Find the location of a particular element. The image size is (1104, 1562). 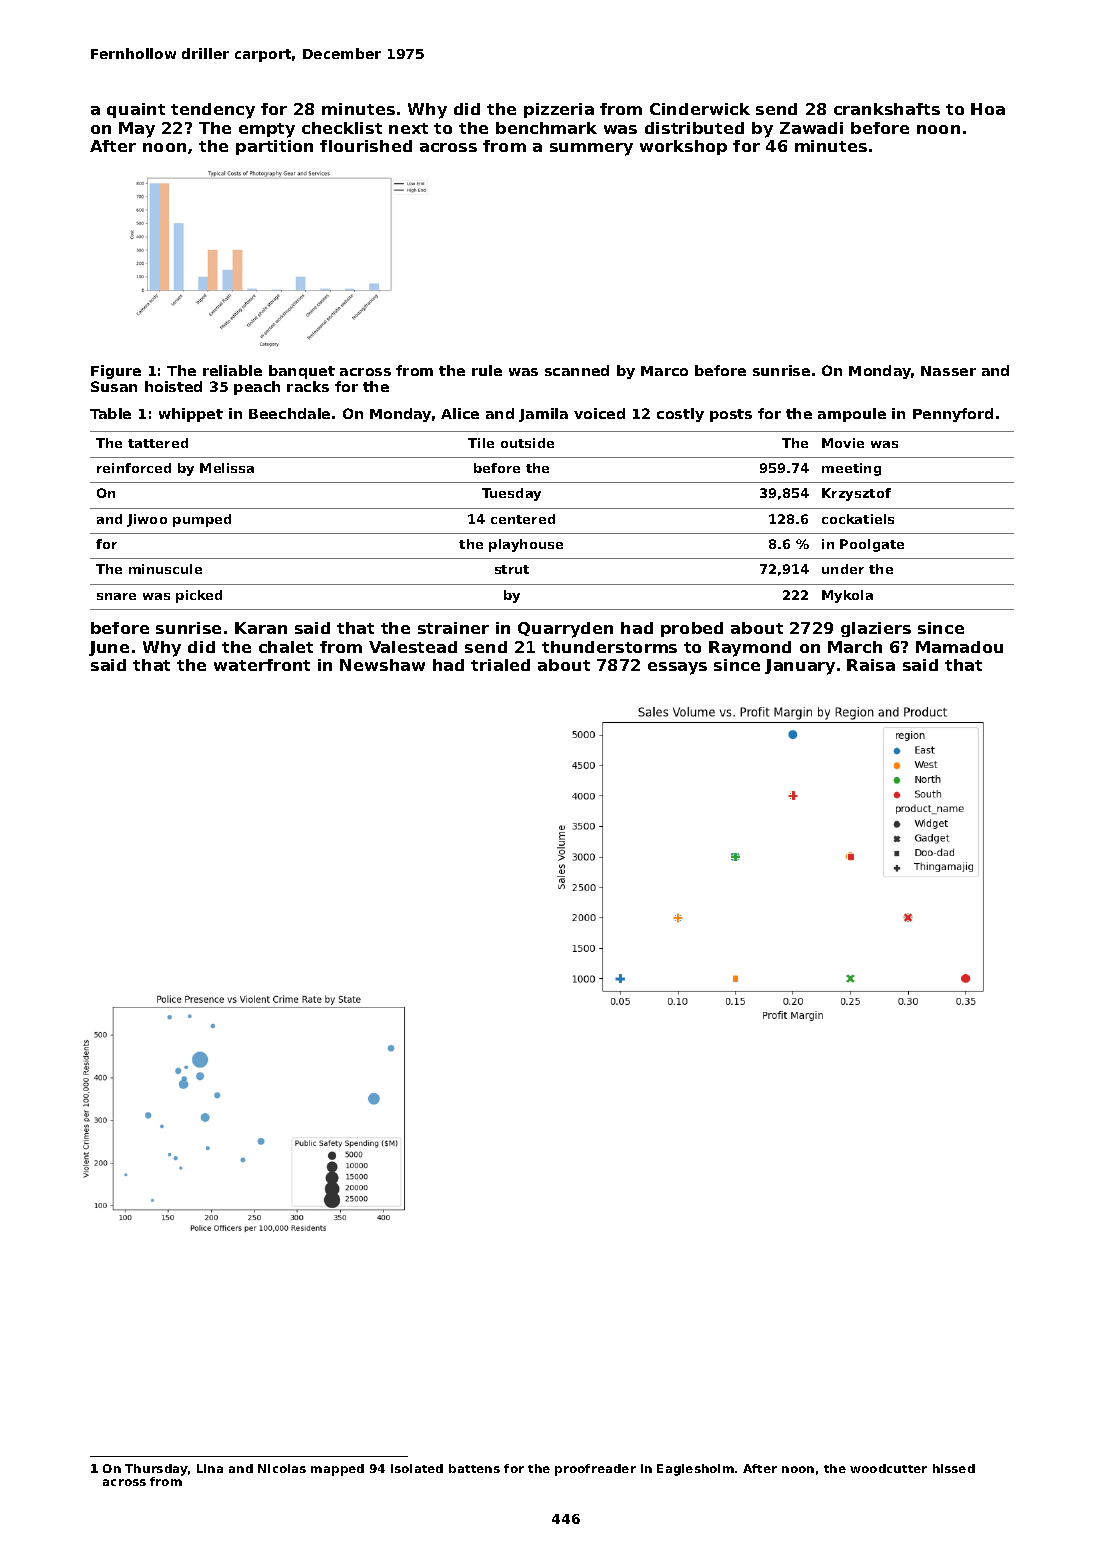

trialed is located at coordinates (500, 665).
